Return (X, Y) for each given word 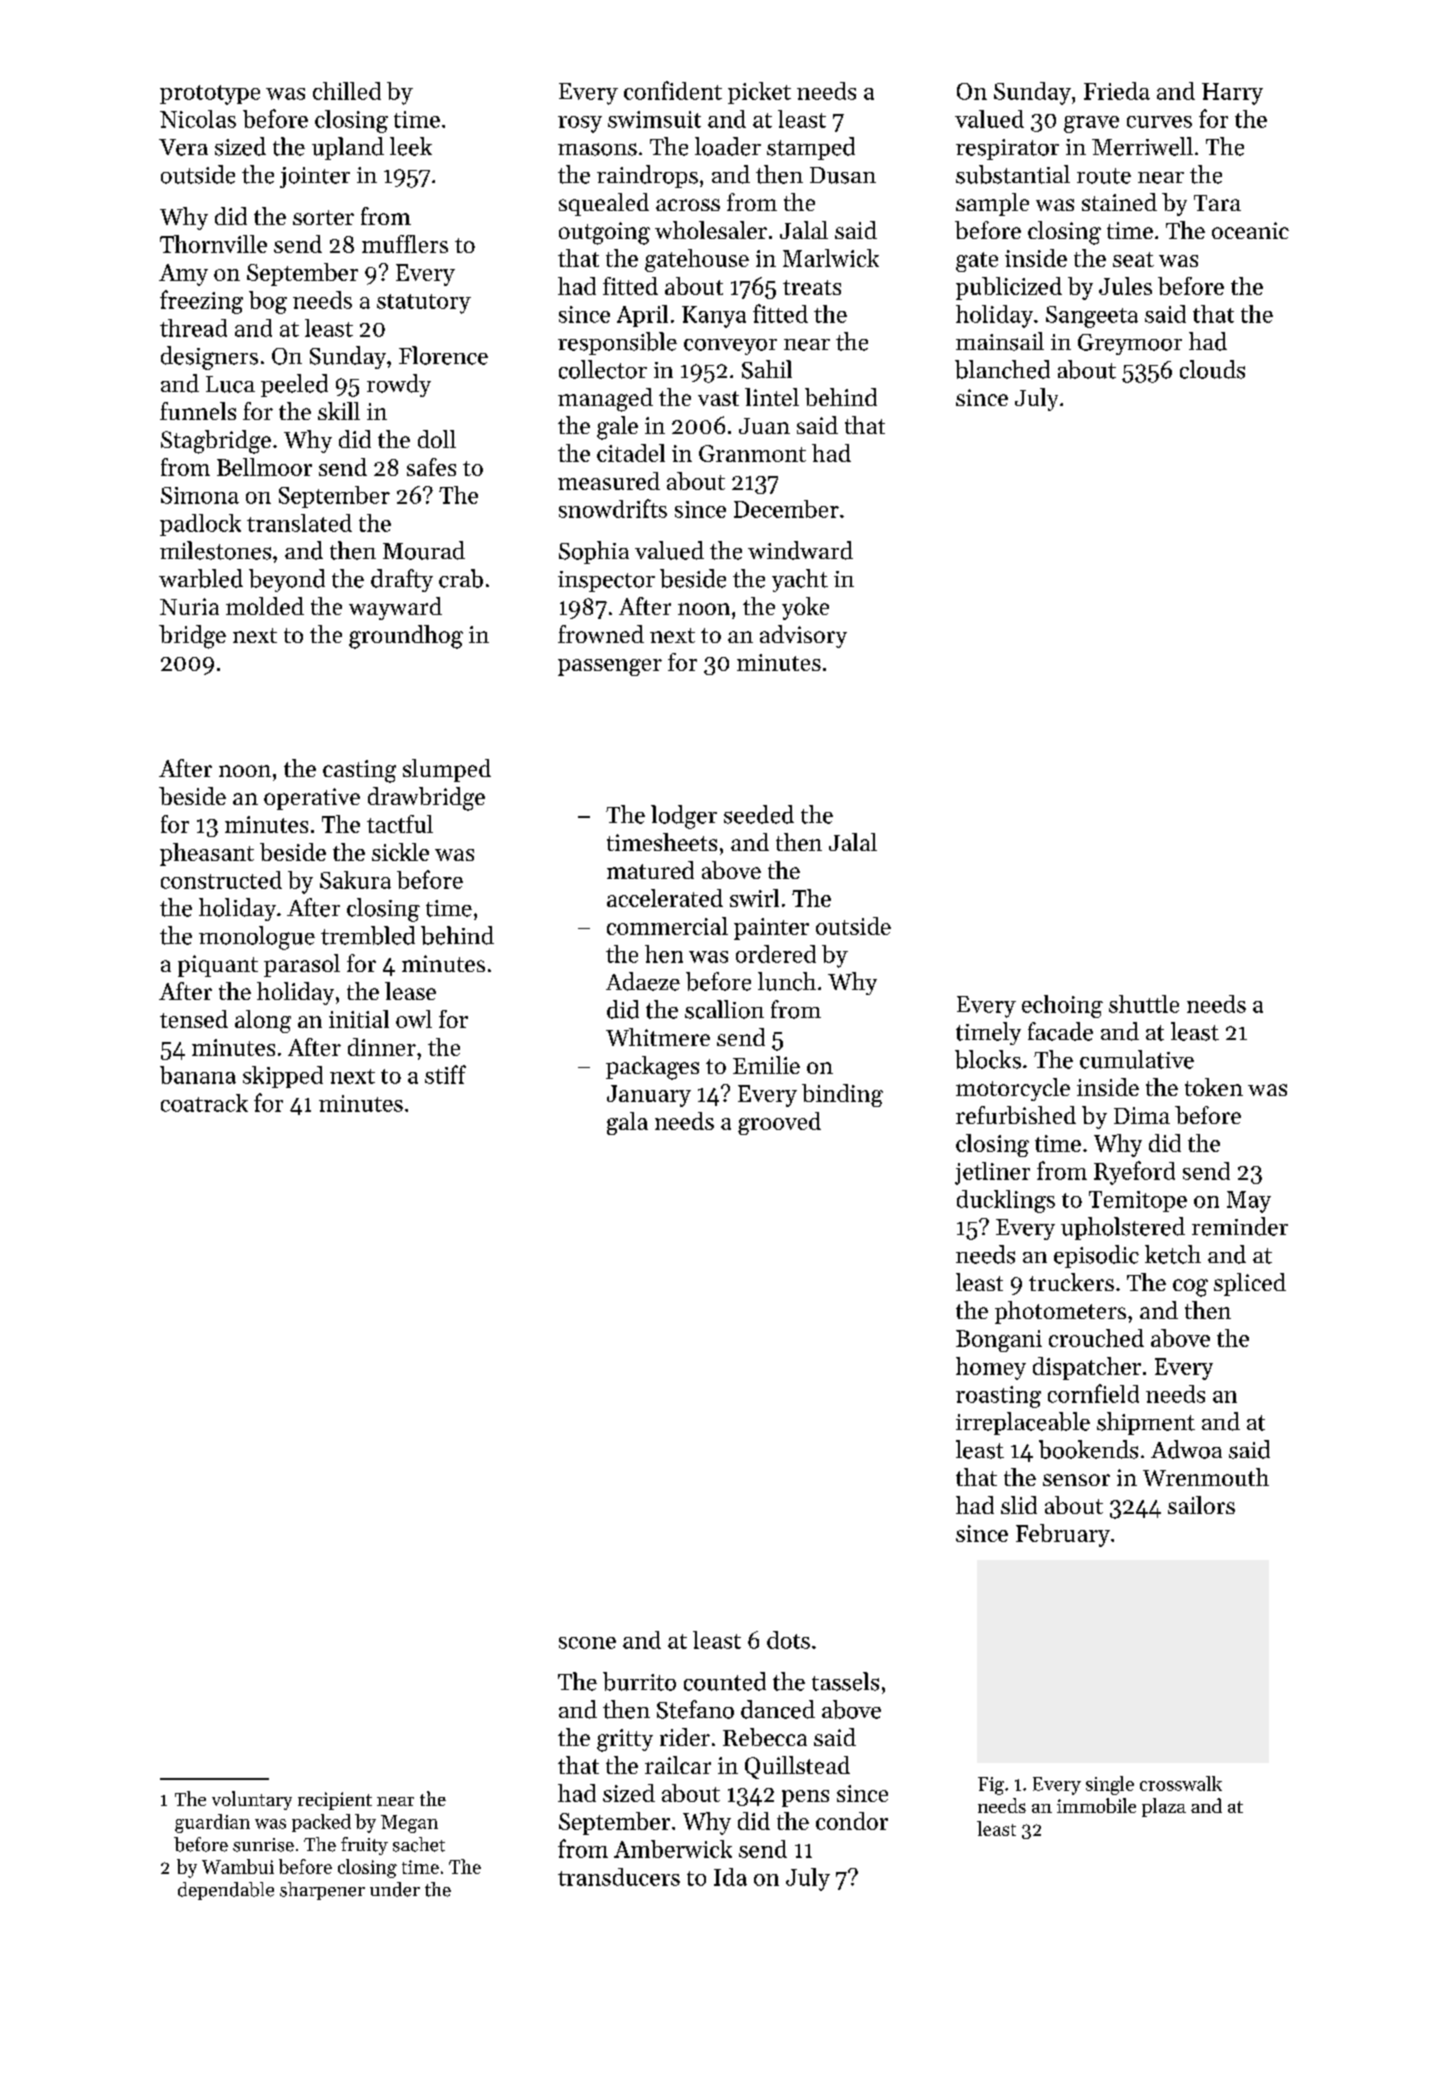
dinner (382, 1047)
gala (627, 1123)
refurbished (1016, 1115)
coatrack (204, 1103)
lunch (787, 981)
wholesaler (711, 230)
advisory (803, 636)
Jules (1125, 286)
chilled (347, 91)
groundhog (406, 637)
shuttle (1144, 1004)
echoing (1062, 1006)
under (395, 1889)
